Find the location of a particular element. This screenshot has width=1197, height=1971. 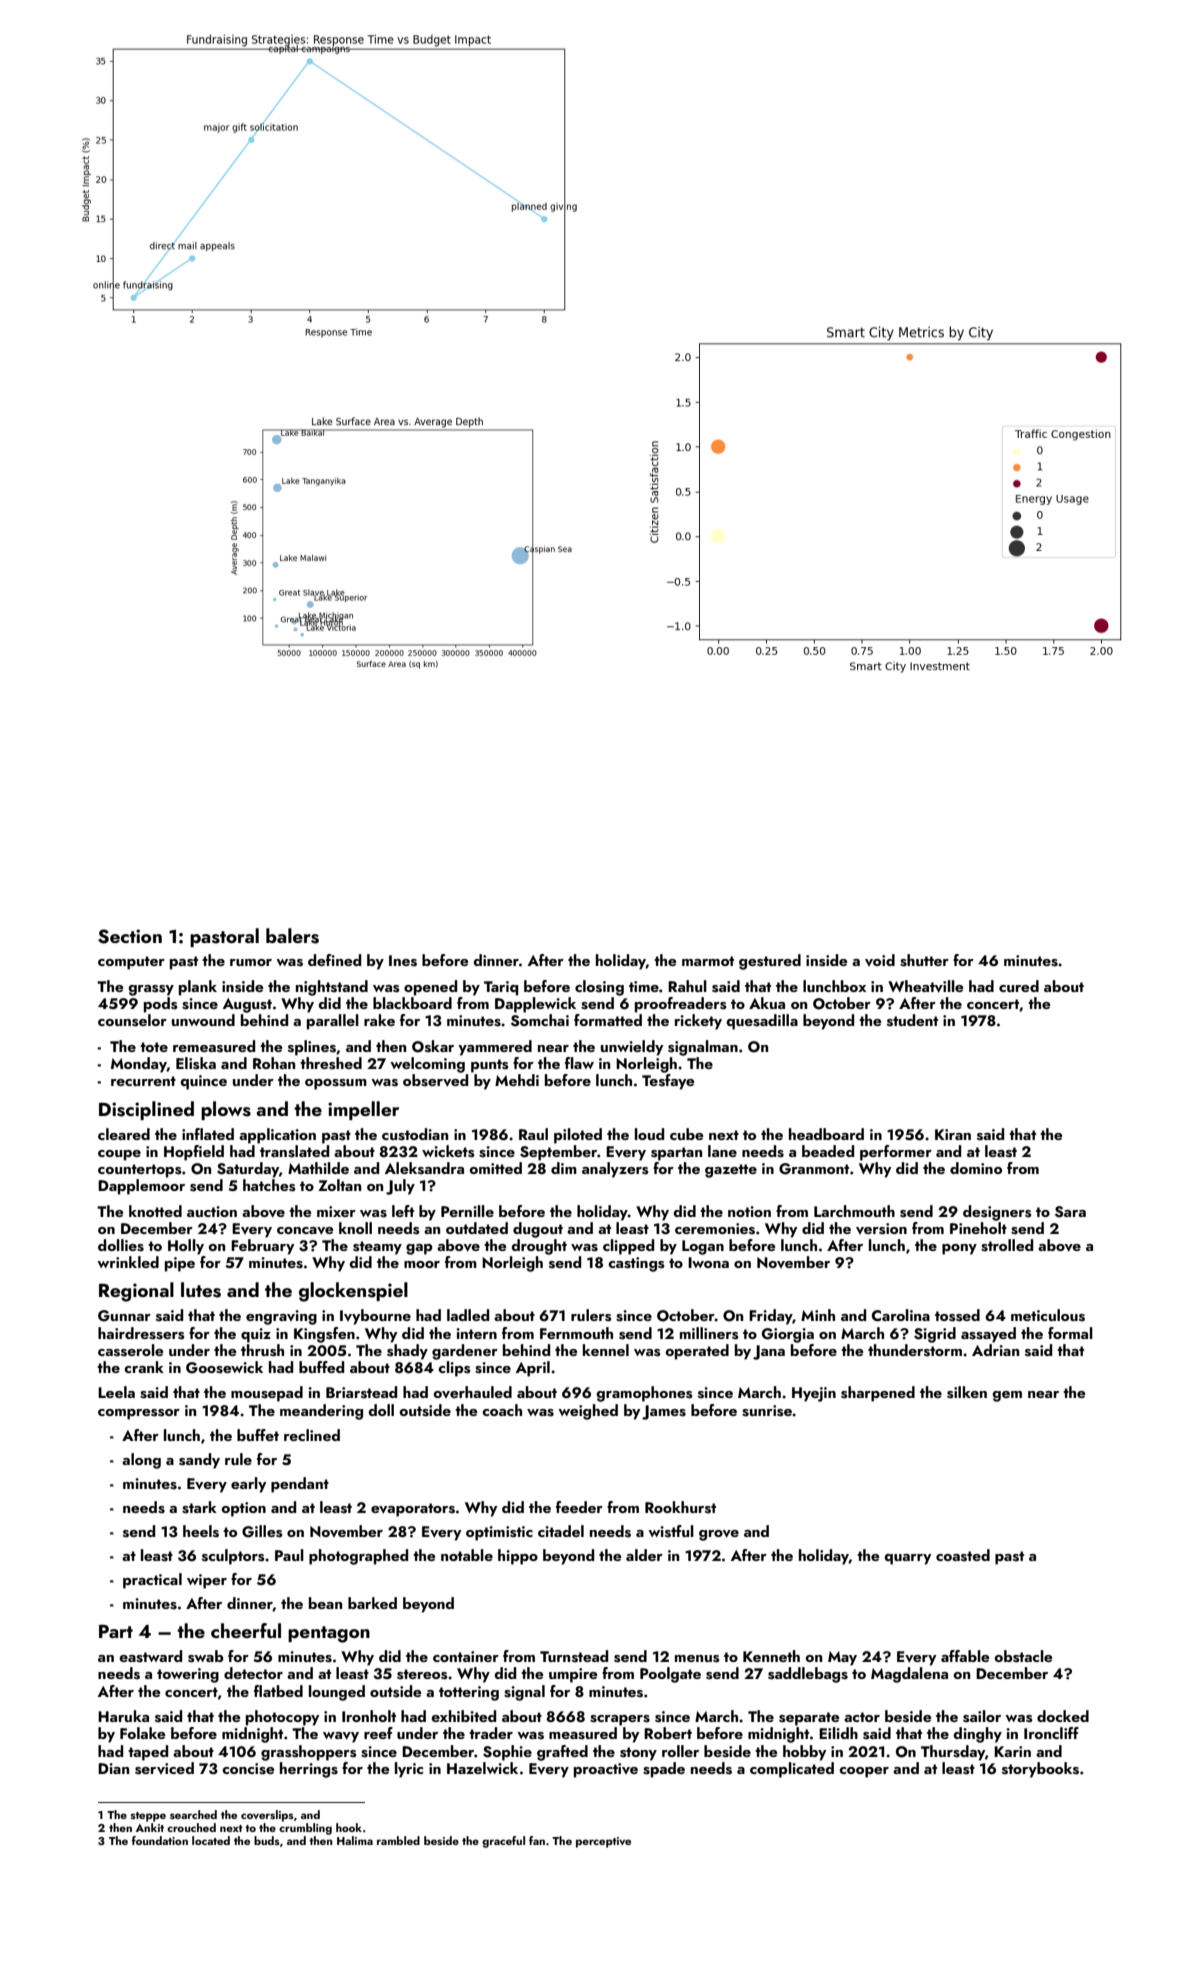

grove is located at coordinates (719, 1535).
